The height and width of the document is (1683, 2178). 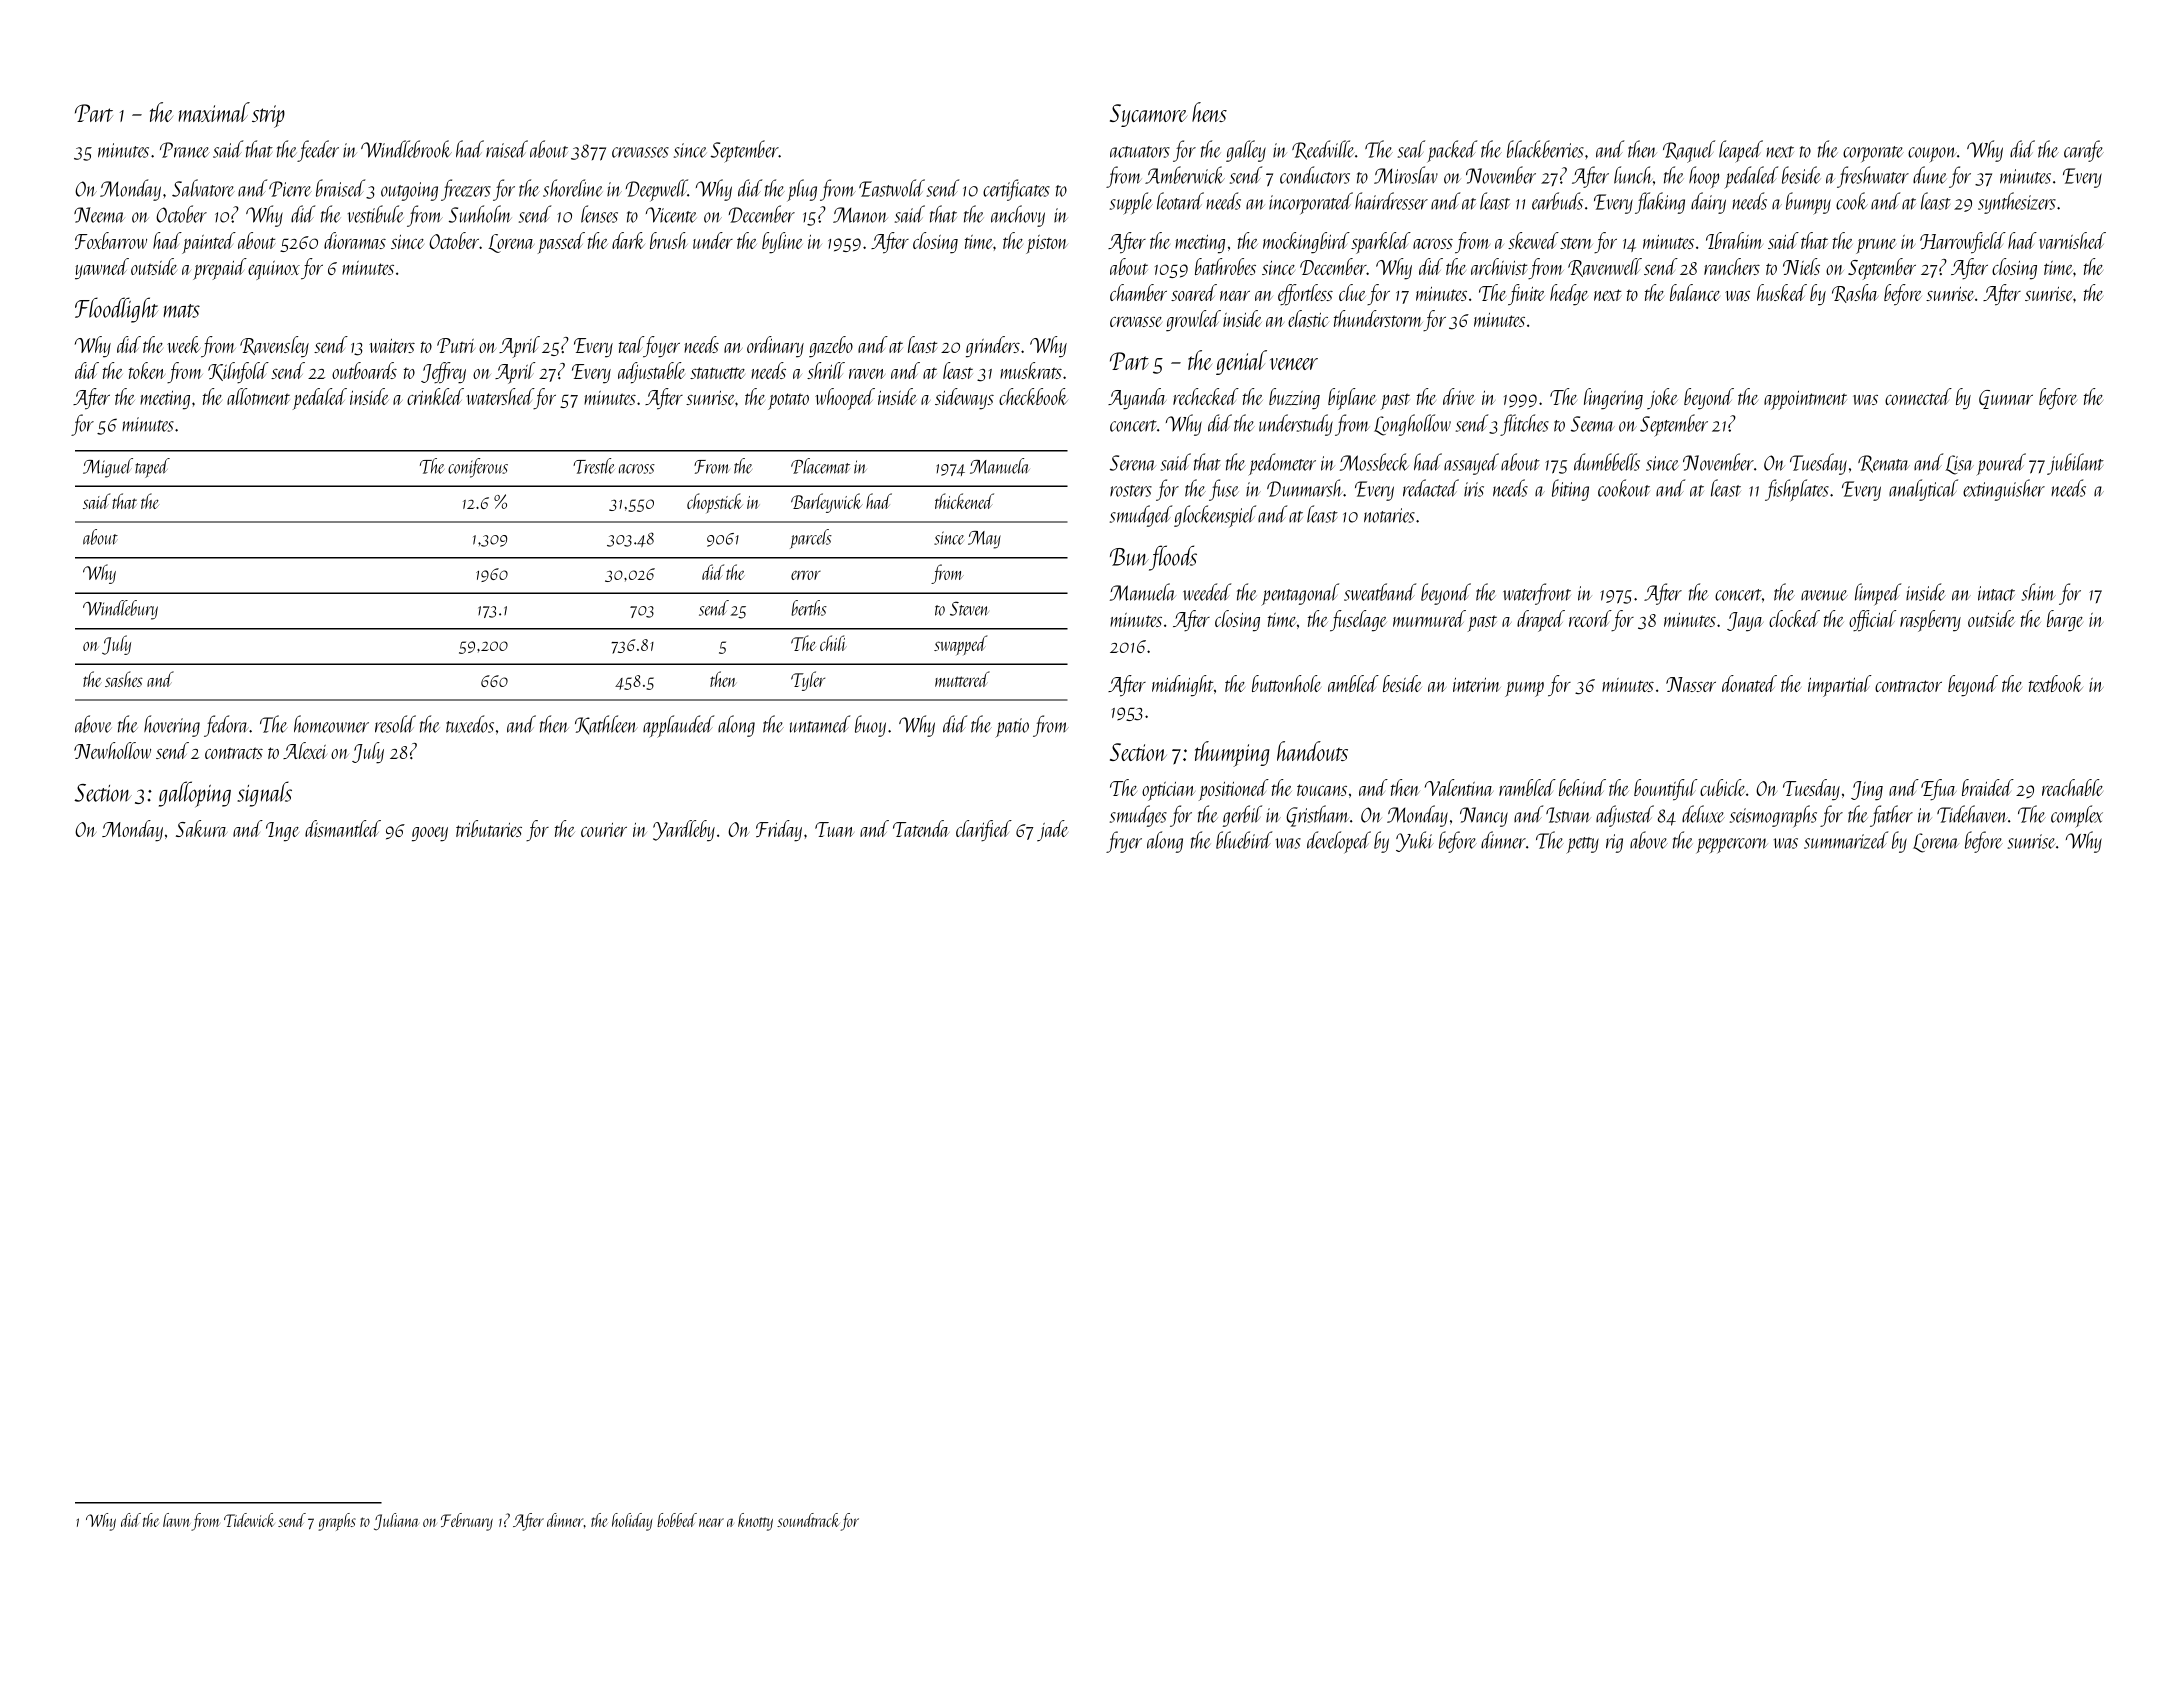 What do you see at coordinates (632, 1522) in the document?
I see `holiday` at bounding box center [632, 1522].
